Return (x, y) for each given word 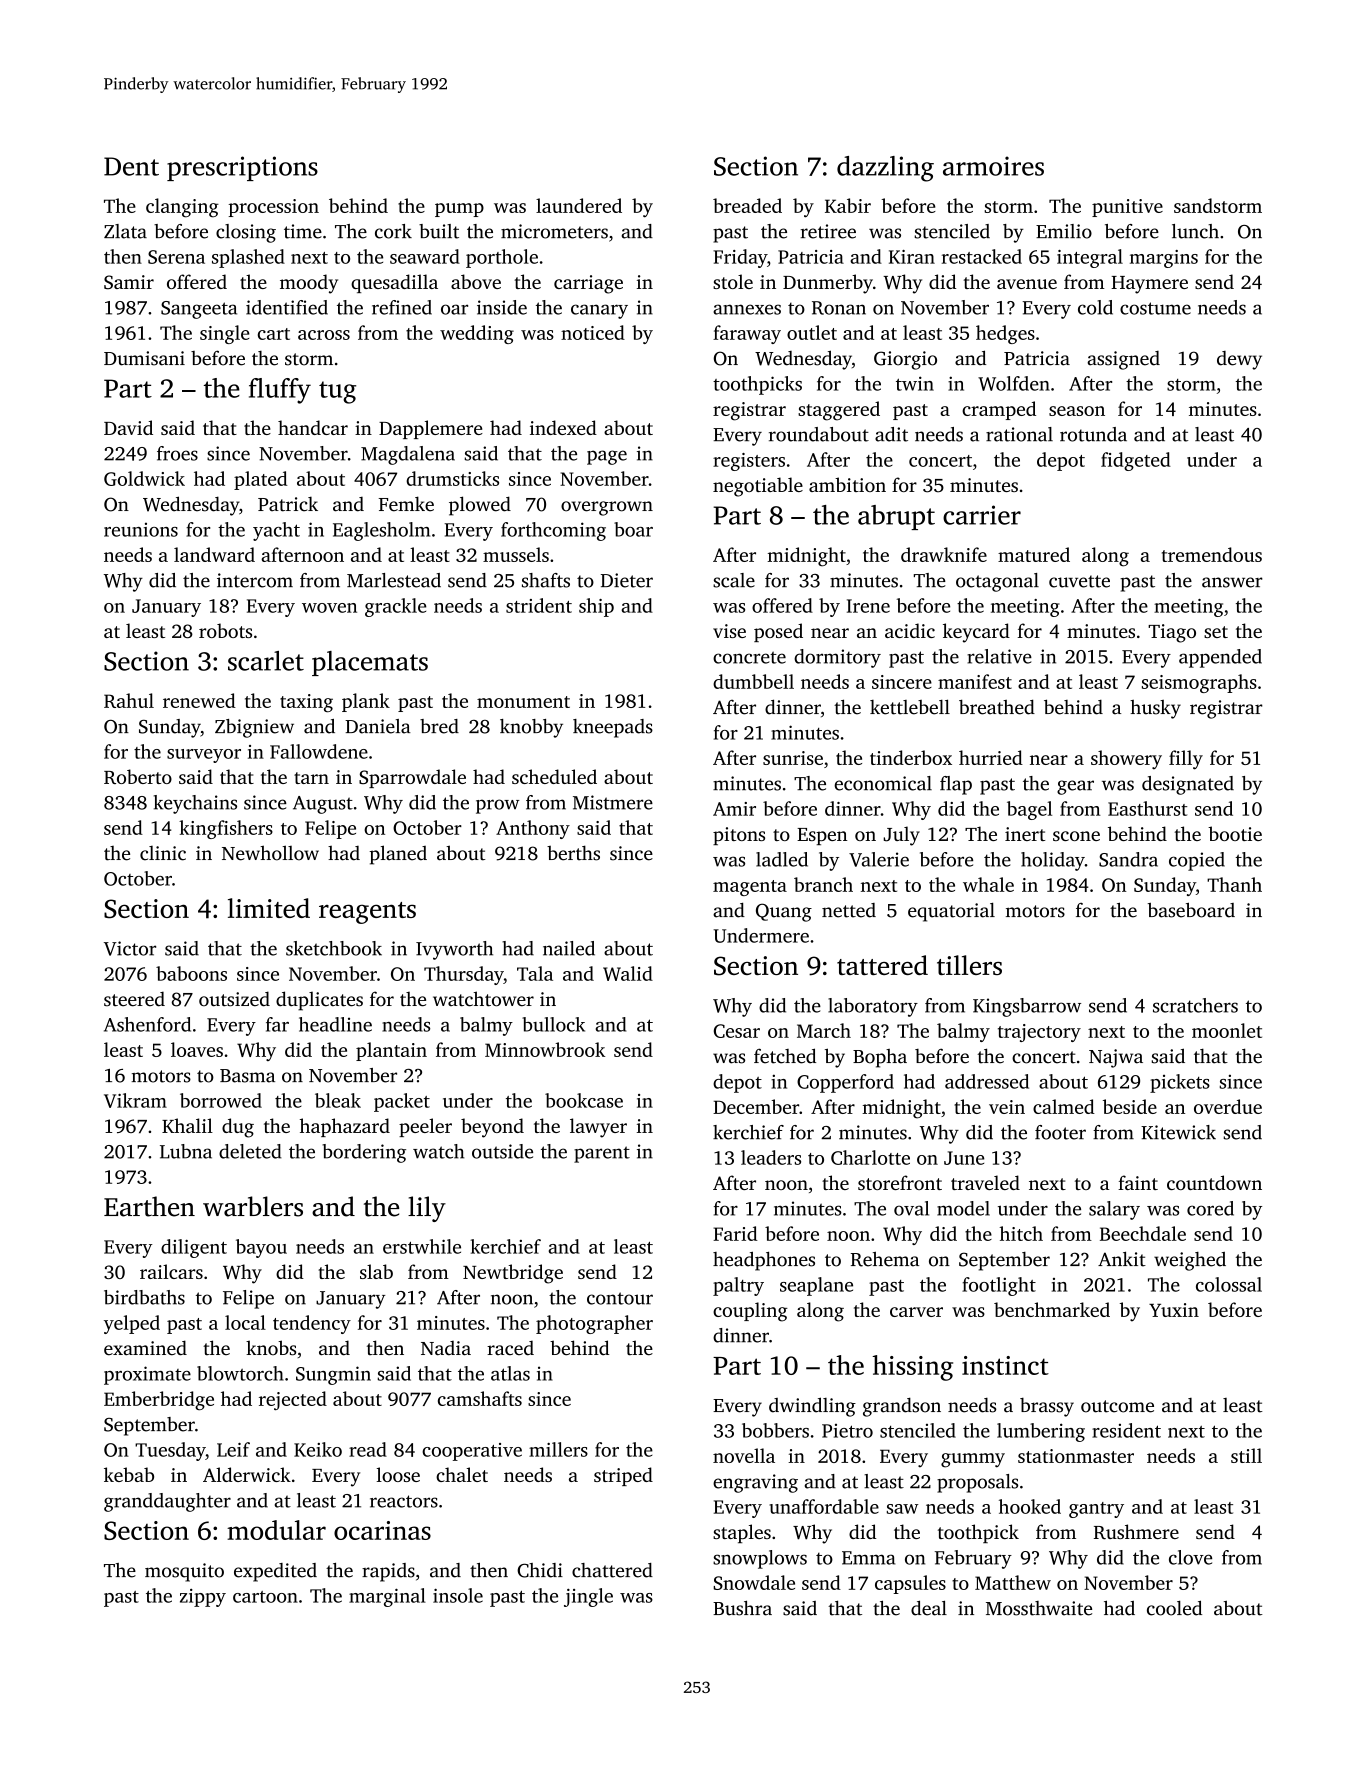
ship (596, 607)
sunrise (793, 758)
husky (1155, 709)
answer (1232, 582)
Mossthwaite (1039, 1608)
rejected (293, 1401)
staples (742, 1533)
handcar (313, 427)
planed (398, 855)
